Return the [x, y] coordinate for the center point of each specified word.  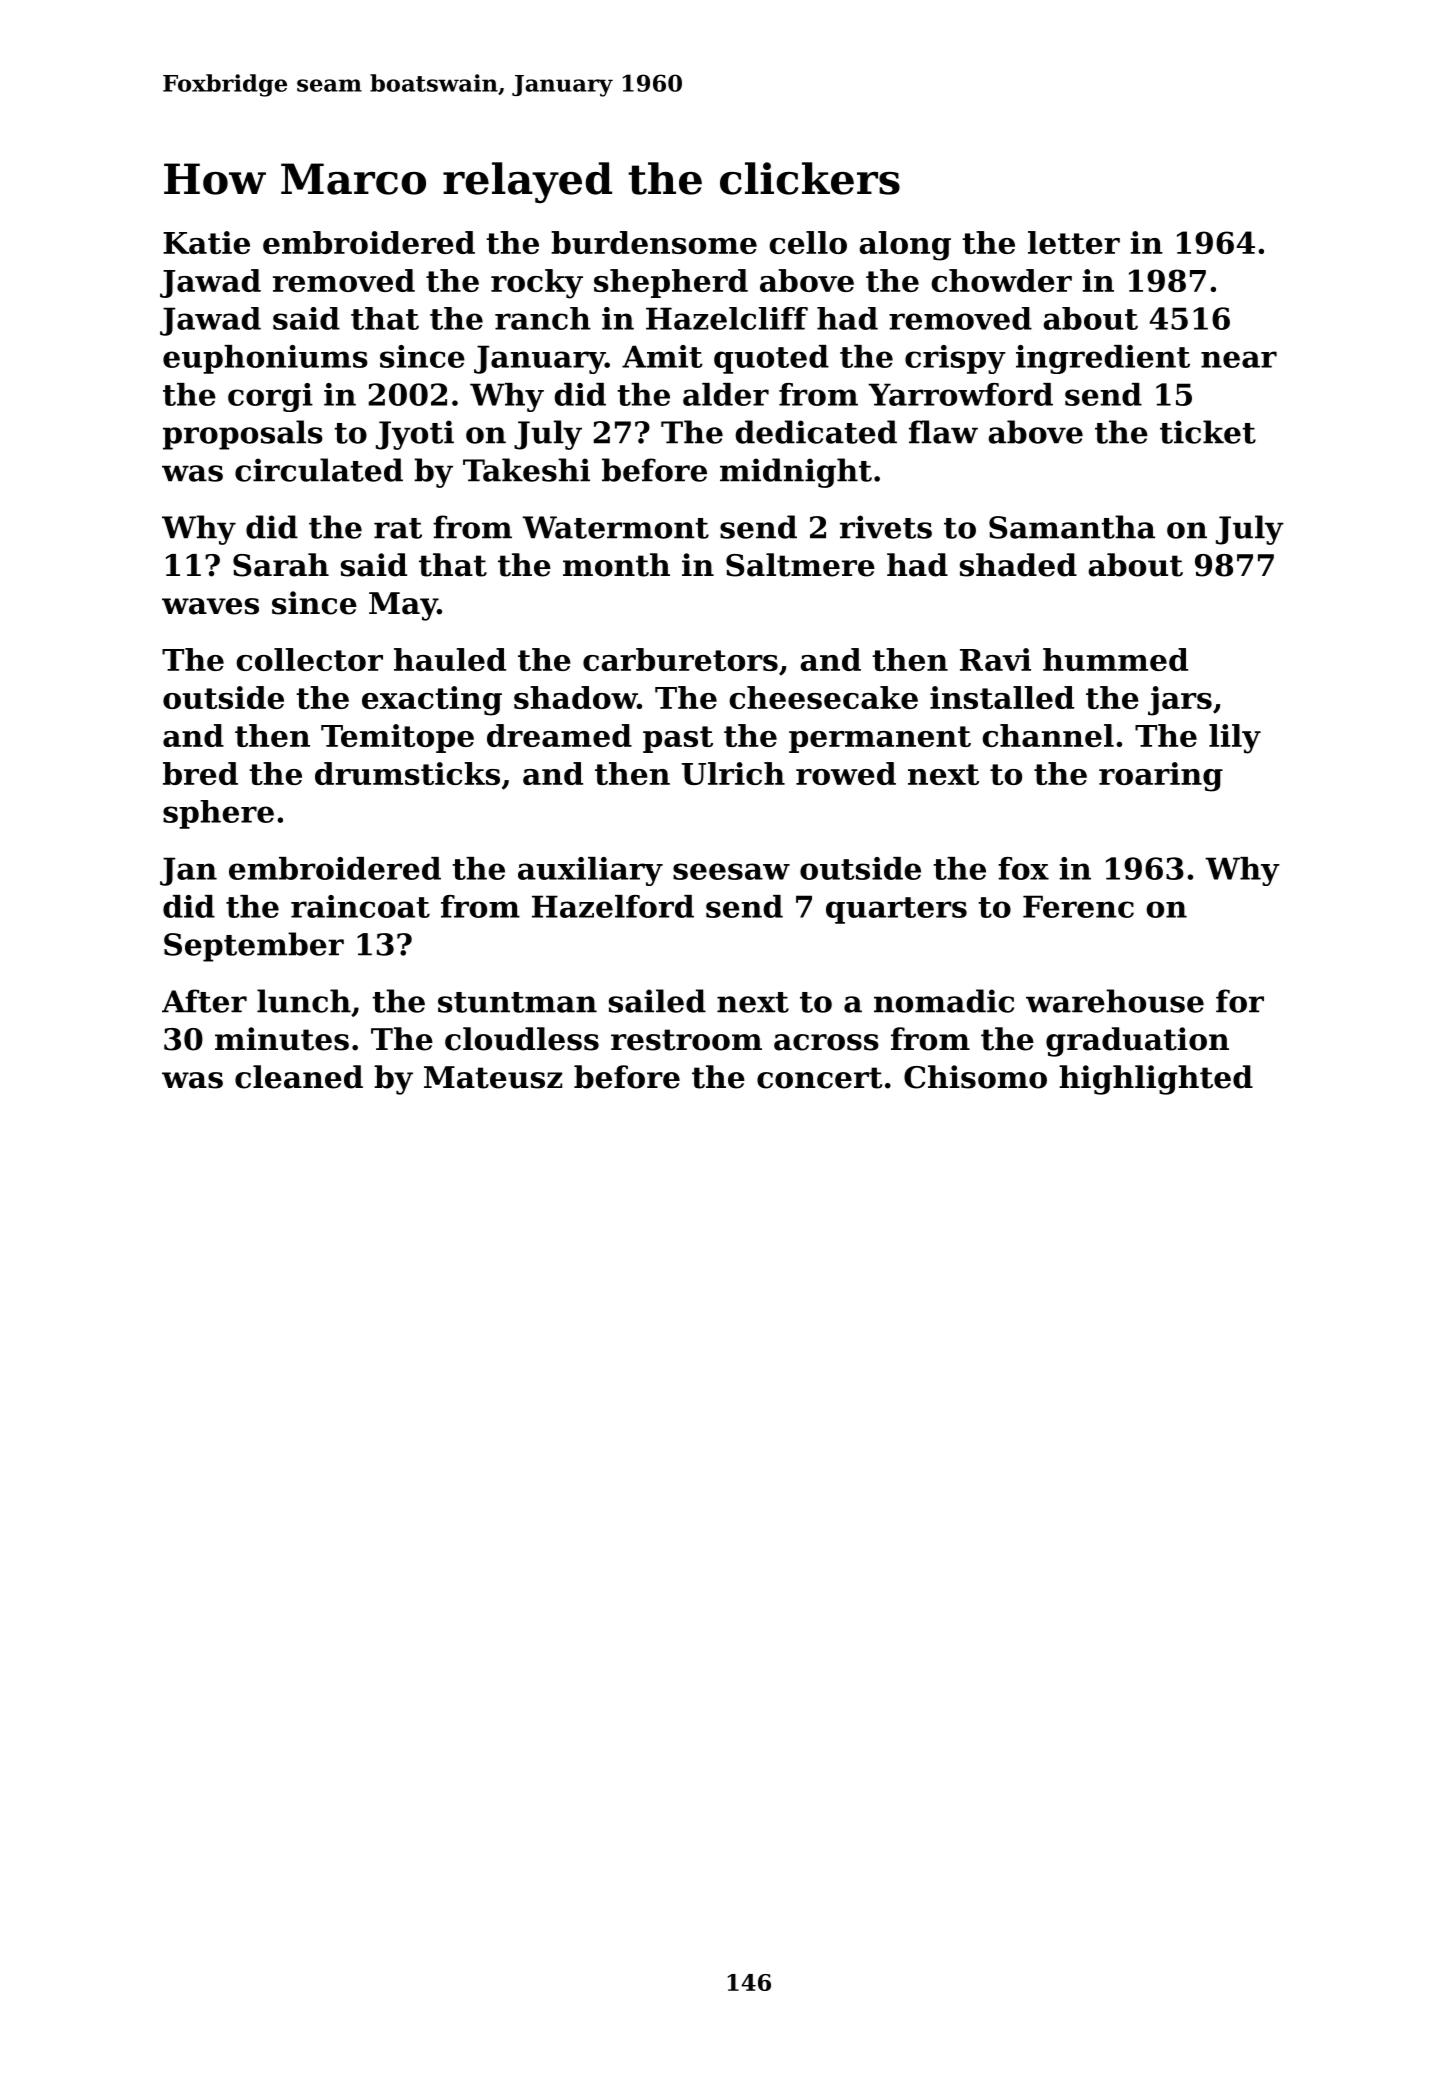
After [204, 1001]
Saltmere [800, 565]
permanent [880, 739]
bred [200, 773]
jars [1180, 701]
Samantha [1072, 527]
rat [398, 528]
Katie [206, 242]
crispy [955, 359]
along [905, 246]
